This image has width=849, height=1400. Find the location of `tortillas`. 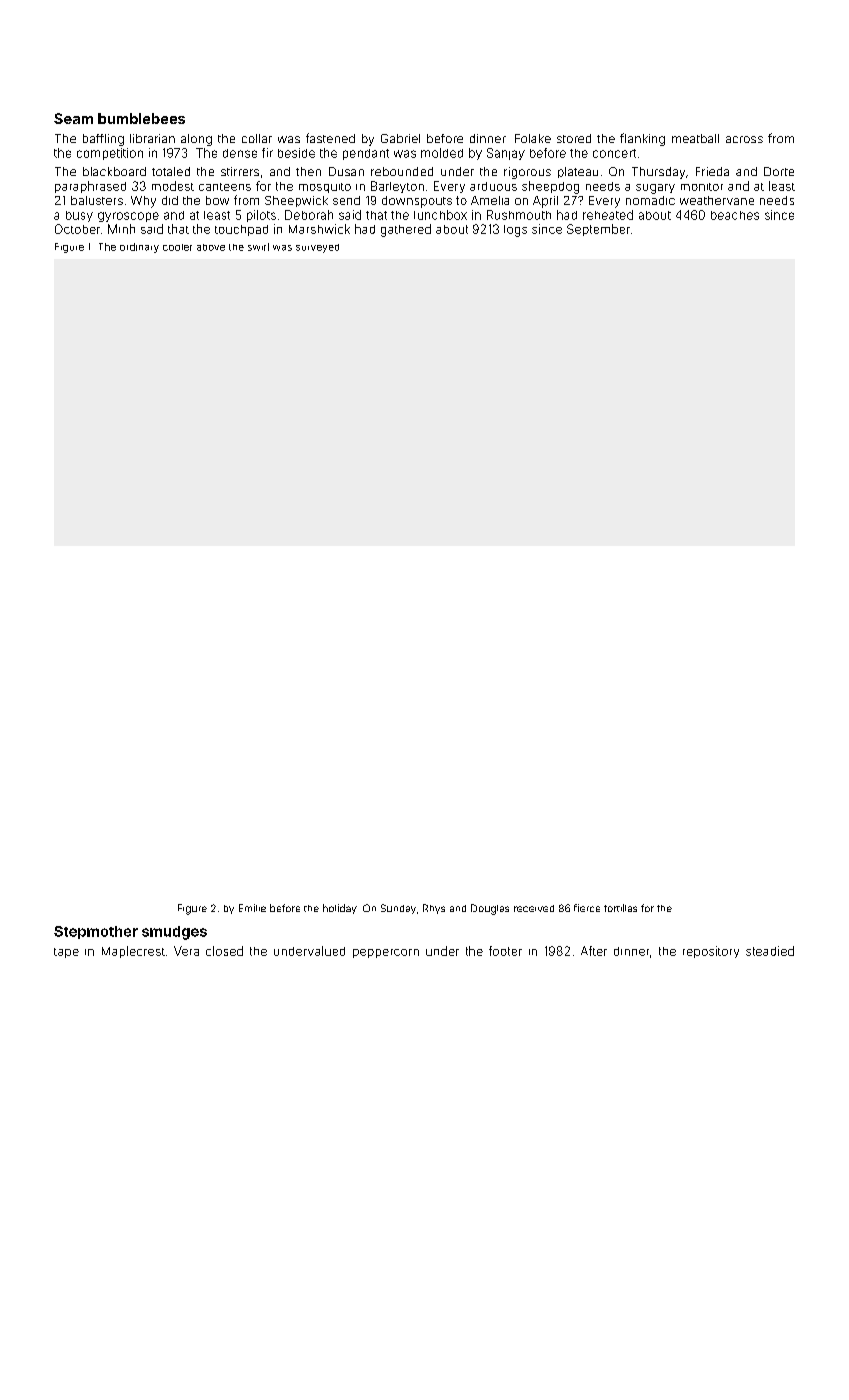

tortillas is located at coordinates (620, 908).
